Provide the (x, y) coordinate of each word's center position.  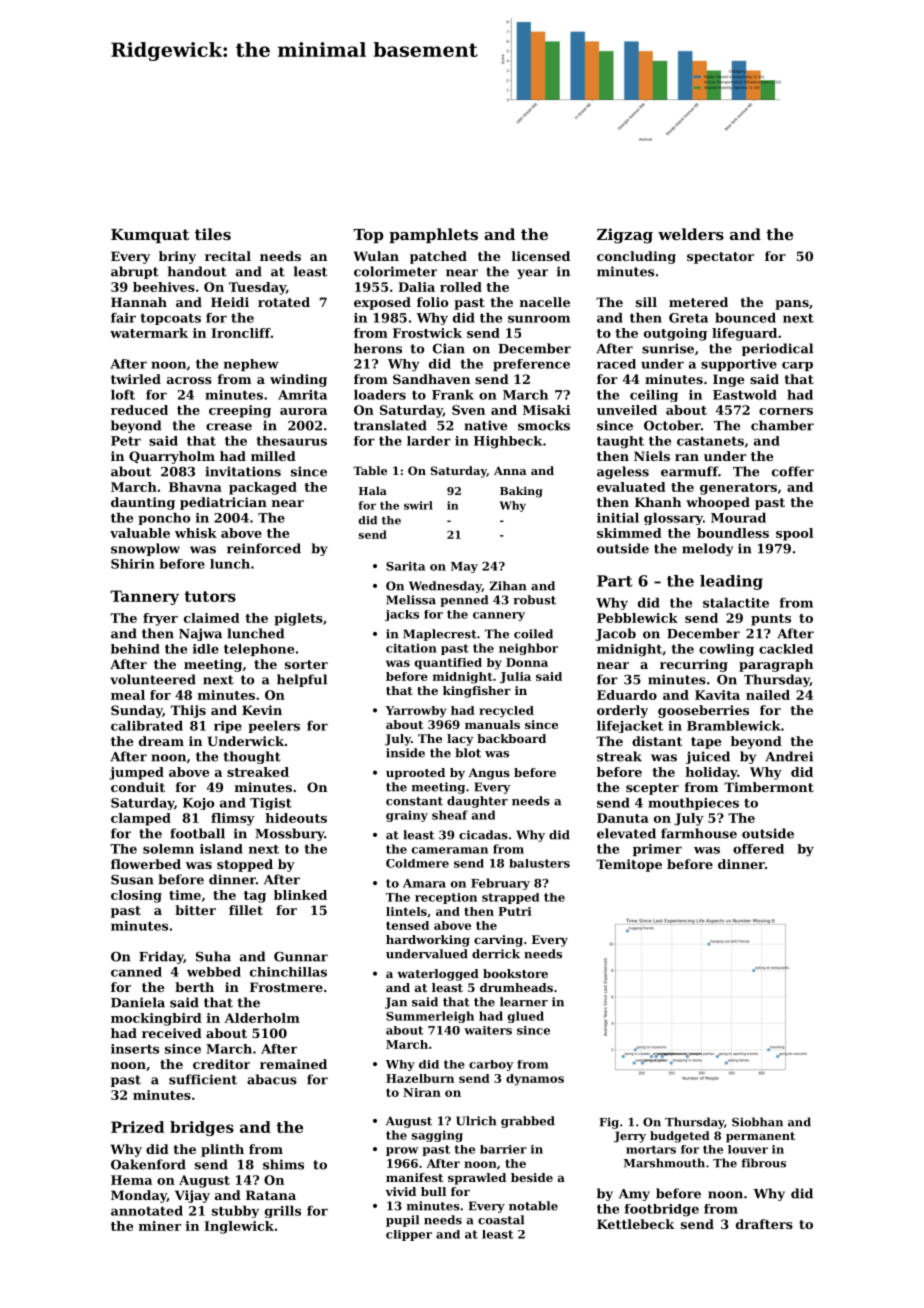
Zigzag (625, 236)
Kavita (717, 695)
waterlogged (438, 975)
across (189, 380)
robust (534, 600)
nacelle (545, 302)
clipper (409, 1235)
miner (160, 1226)
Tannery (144, 597)
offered (758, 849)
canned (136, 972)
